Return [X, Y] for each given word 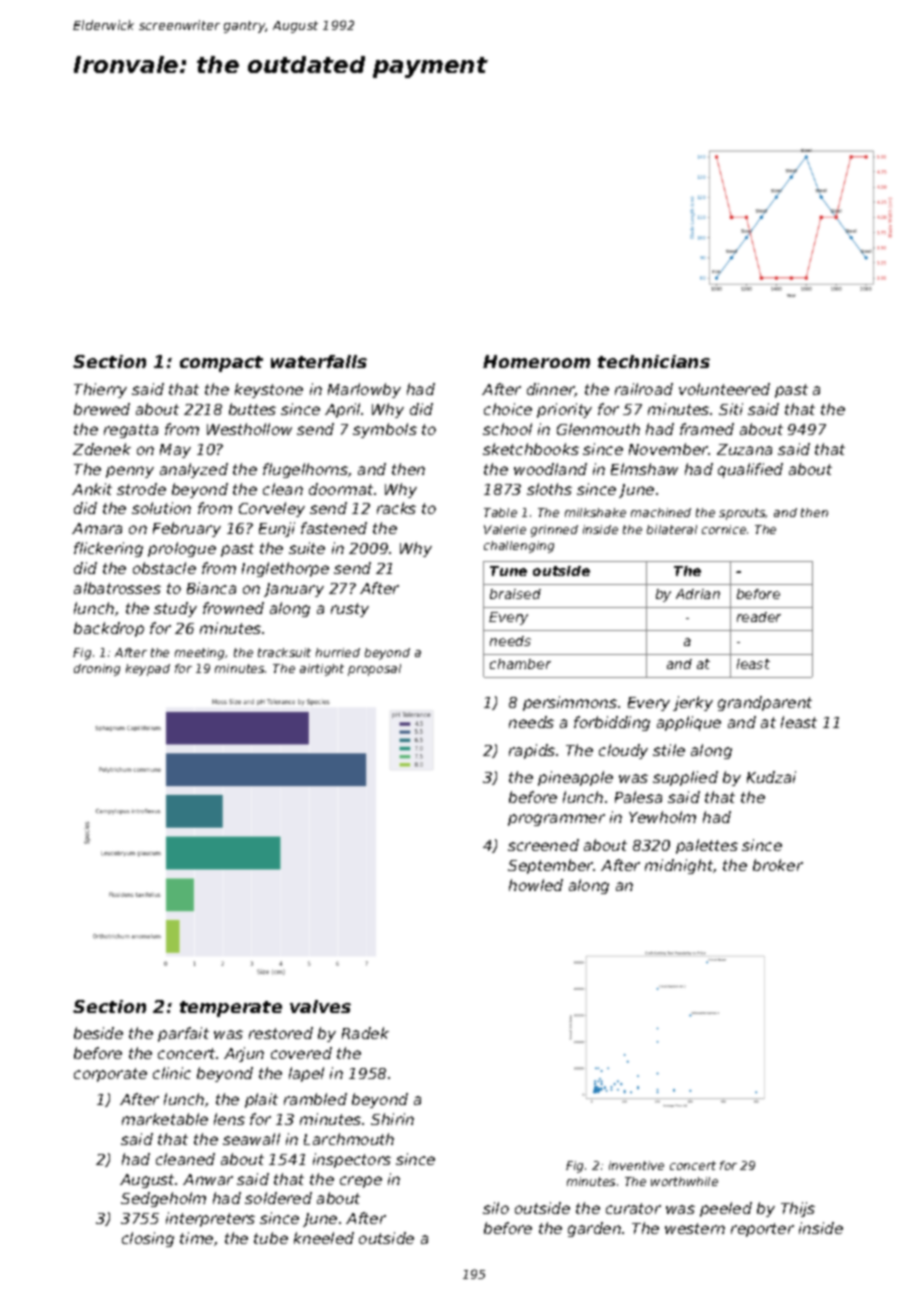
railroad [644, 389]
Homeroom [536, 361]
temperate [231, 1009]
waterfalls [319, 361]
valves [320, 1006]
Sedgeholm [163, 1199]
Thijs [798, 1209]
